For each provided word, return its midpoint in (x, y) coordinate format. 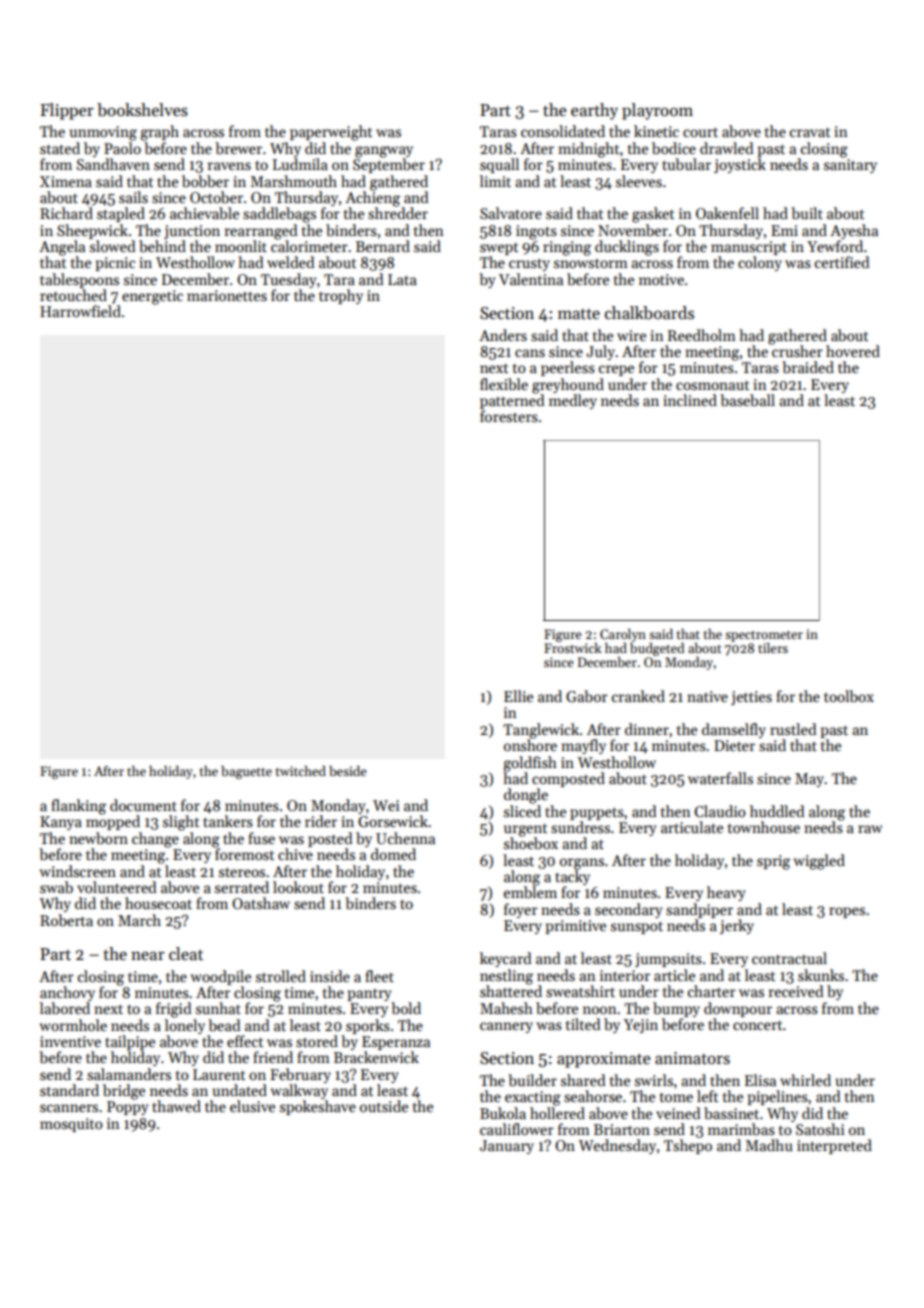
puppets (597, 813)
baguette (246, 772)
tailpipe (130, 1042)
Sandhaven (113, 164)
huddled (777, 811)
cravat (810, 132)
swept (499, 248)
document (143, 805)
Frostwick (573, 648)
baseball (747, 400)
